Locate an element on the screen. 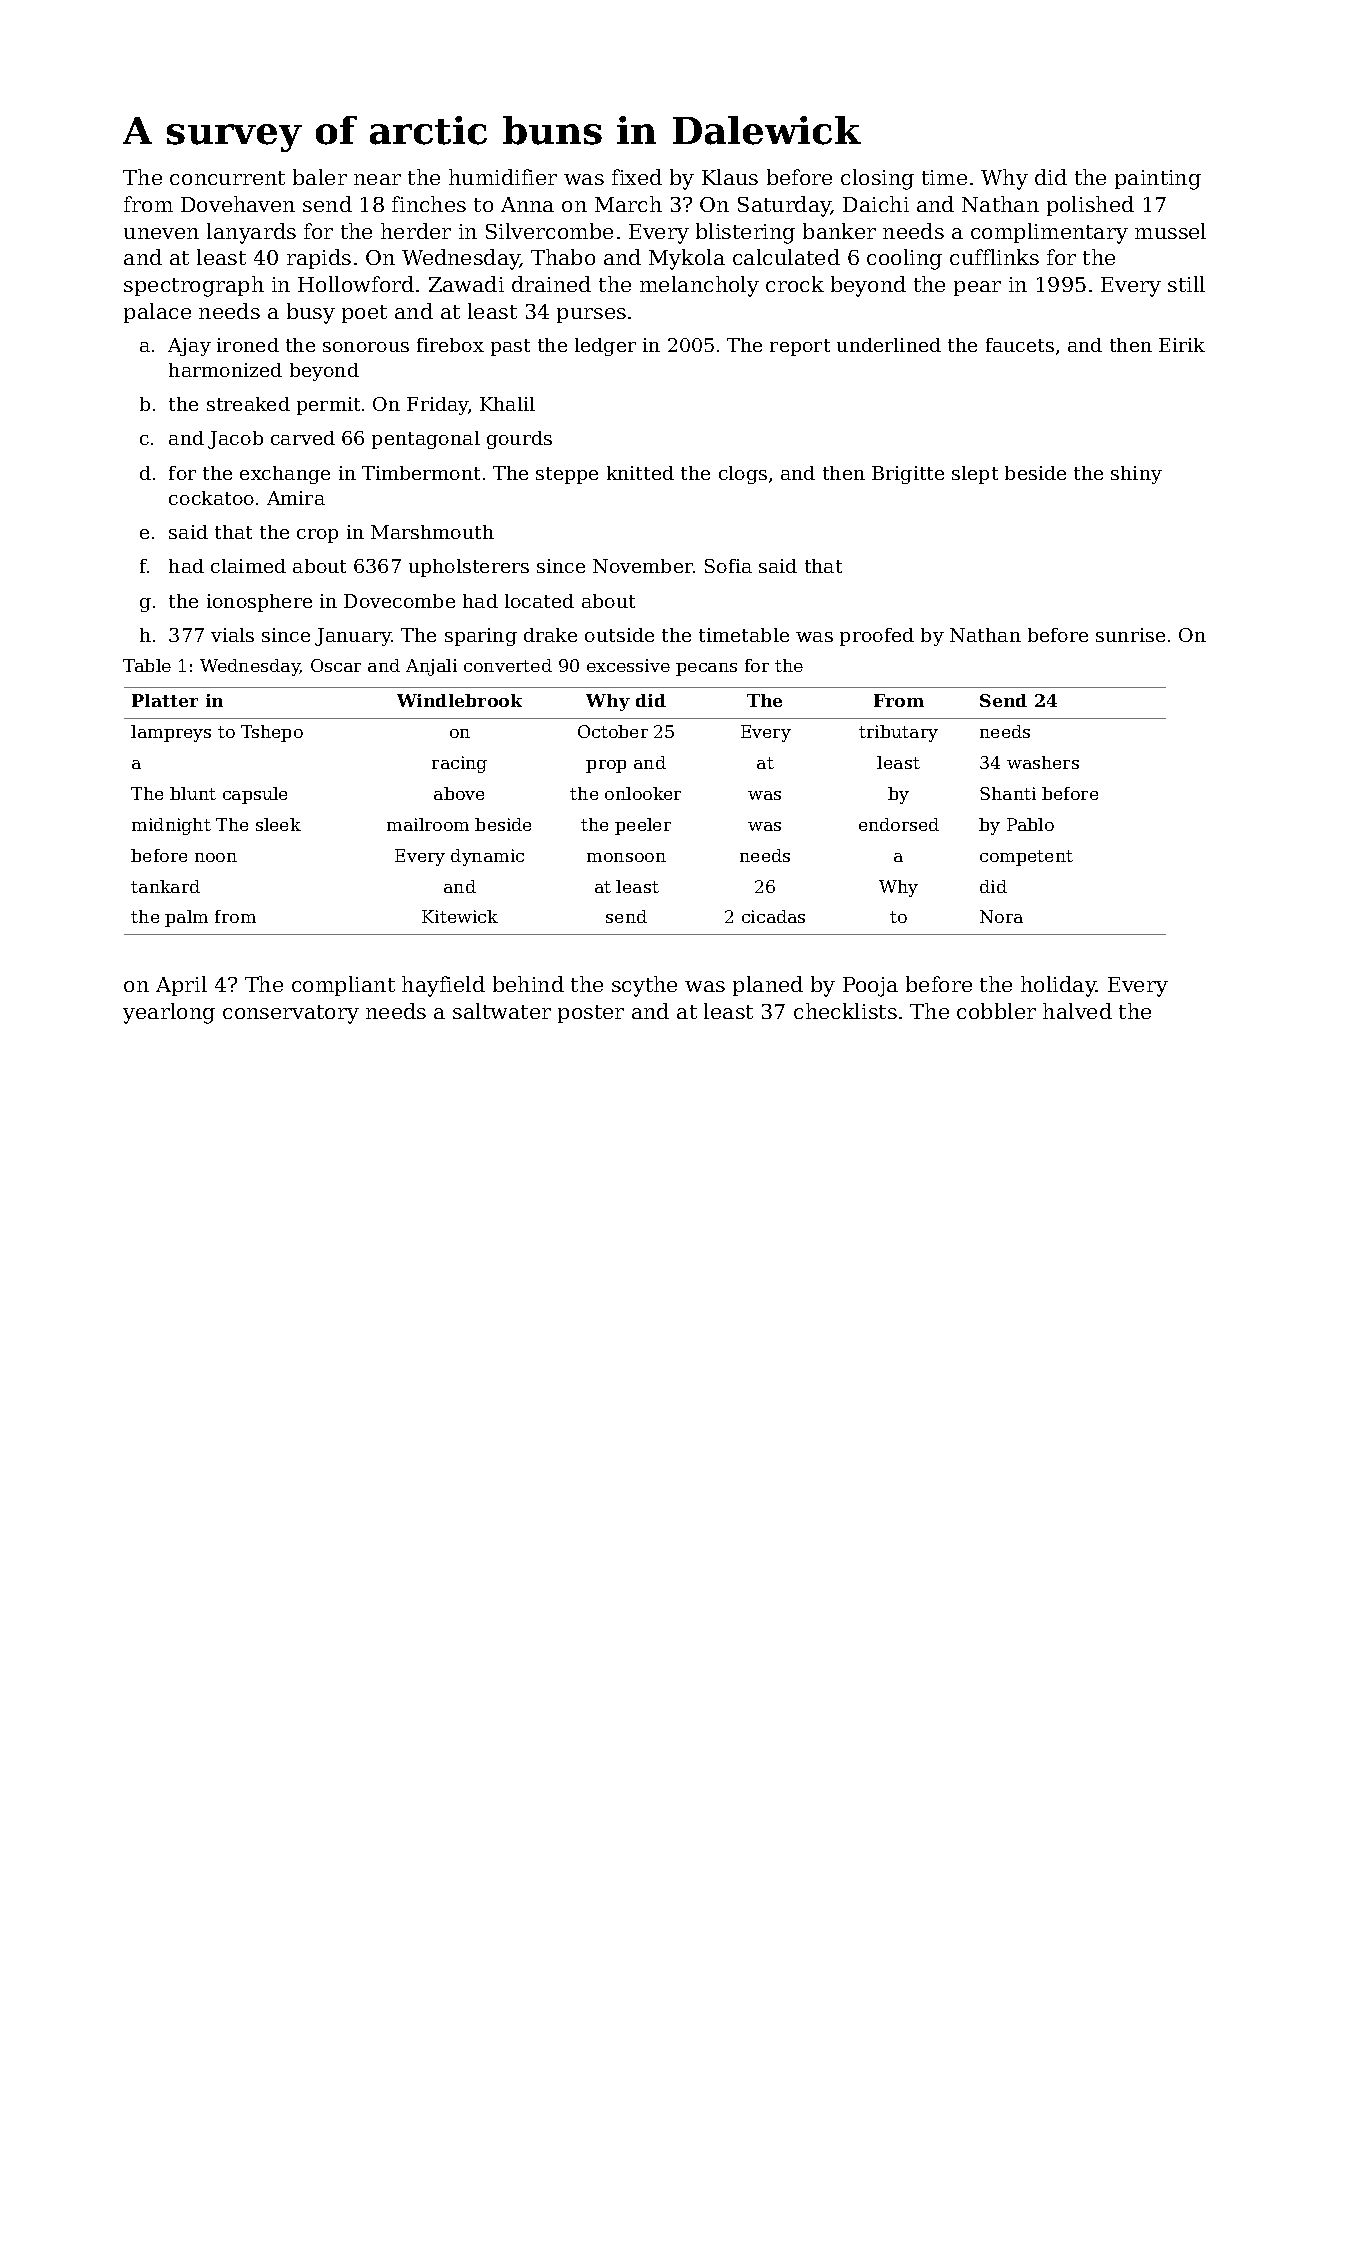  proofed is located at coordinates (877, 637).
